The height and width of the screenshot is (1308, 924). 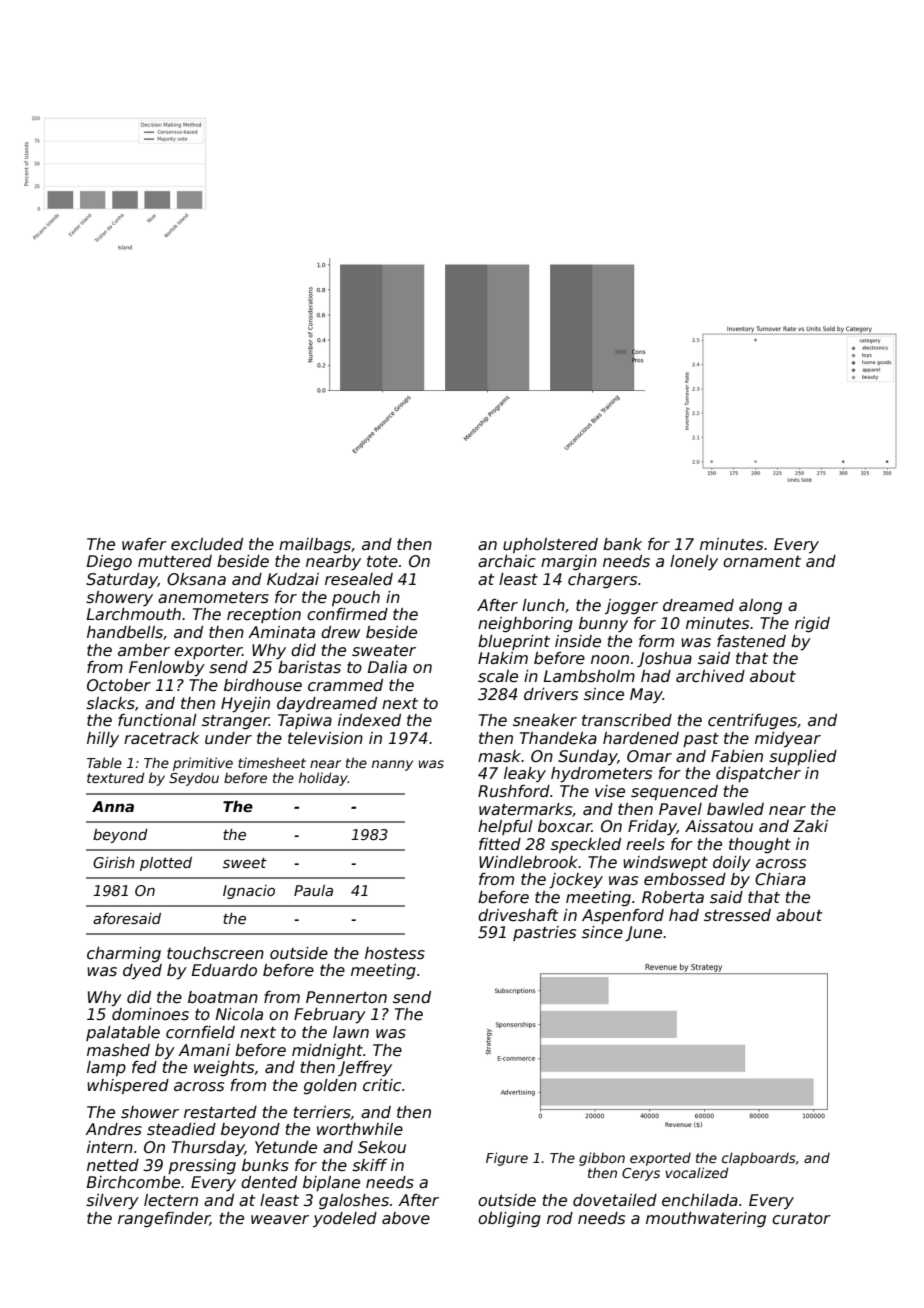 I want to click on gibbon, so click(x=602, y=1159).
